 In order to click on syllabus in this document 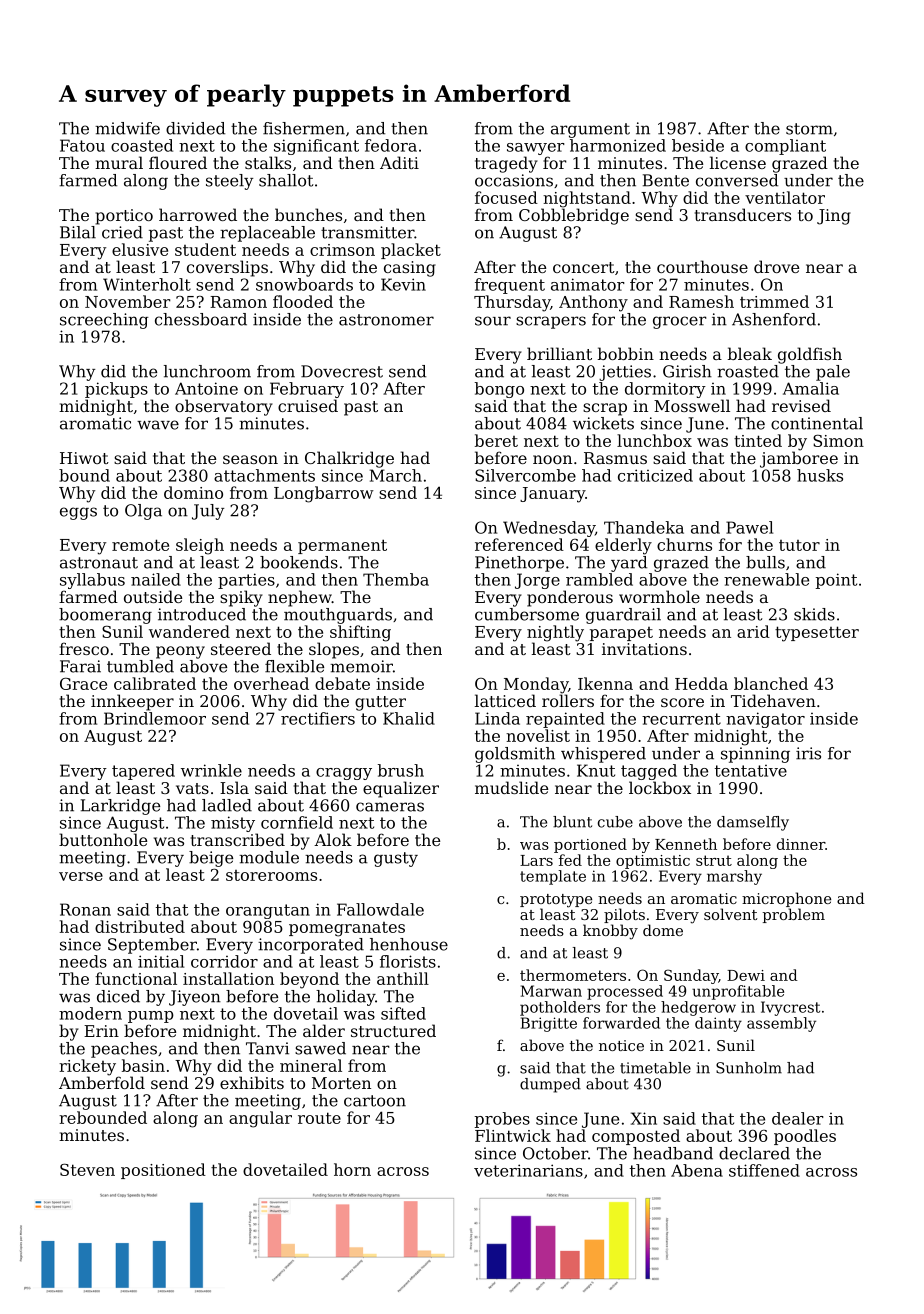, I will do `click(92, 581)`.
